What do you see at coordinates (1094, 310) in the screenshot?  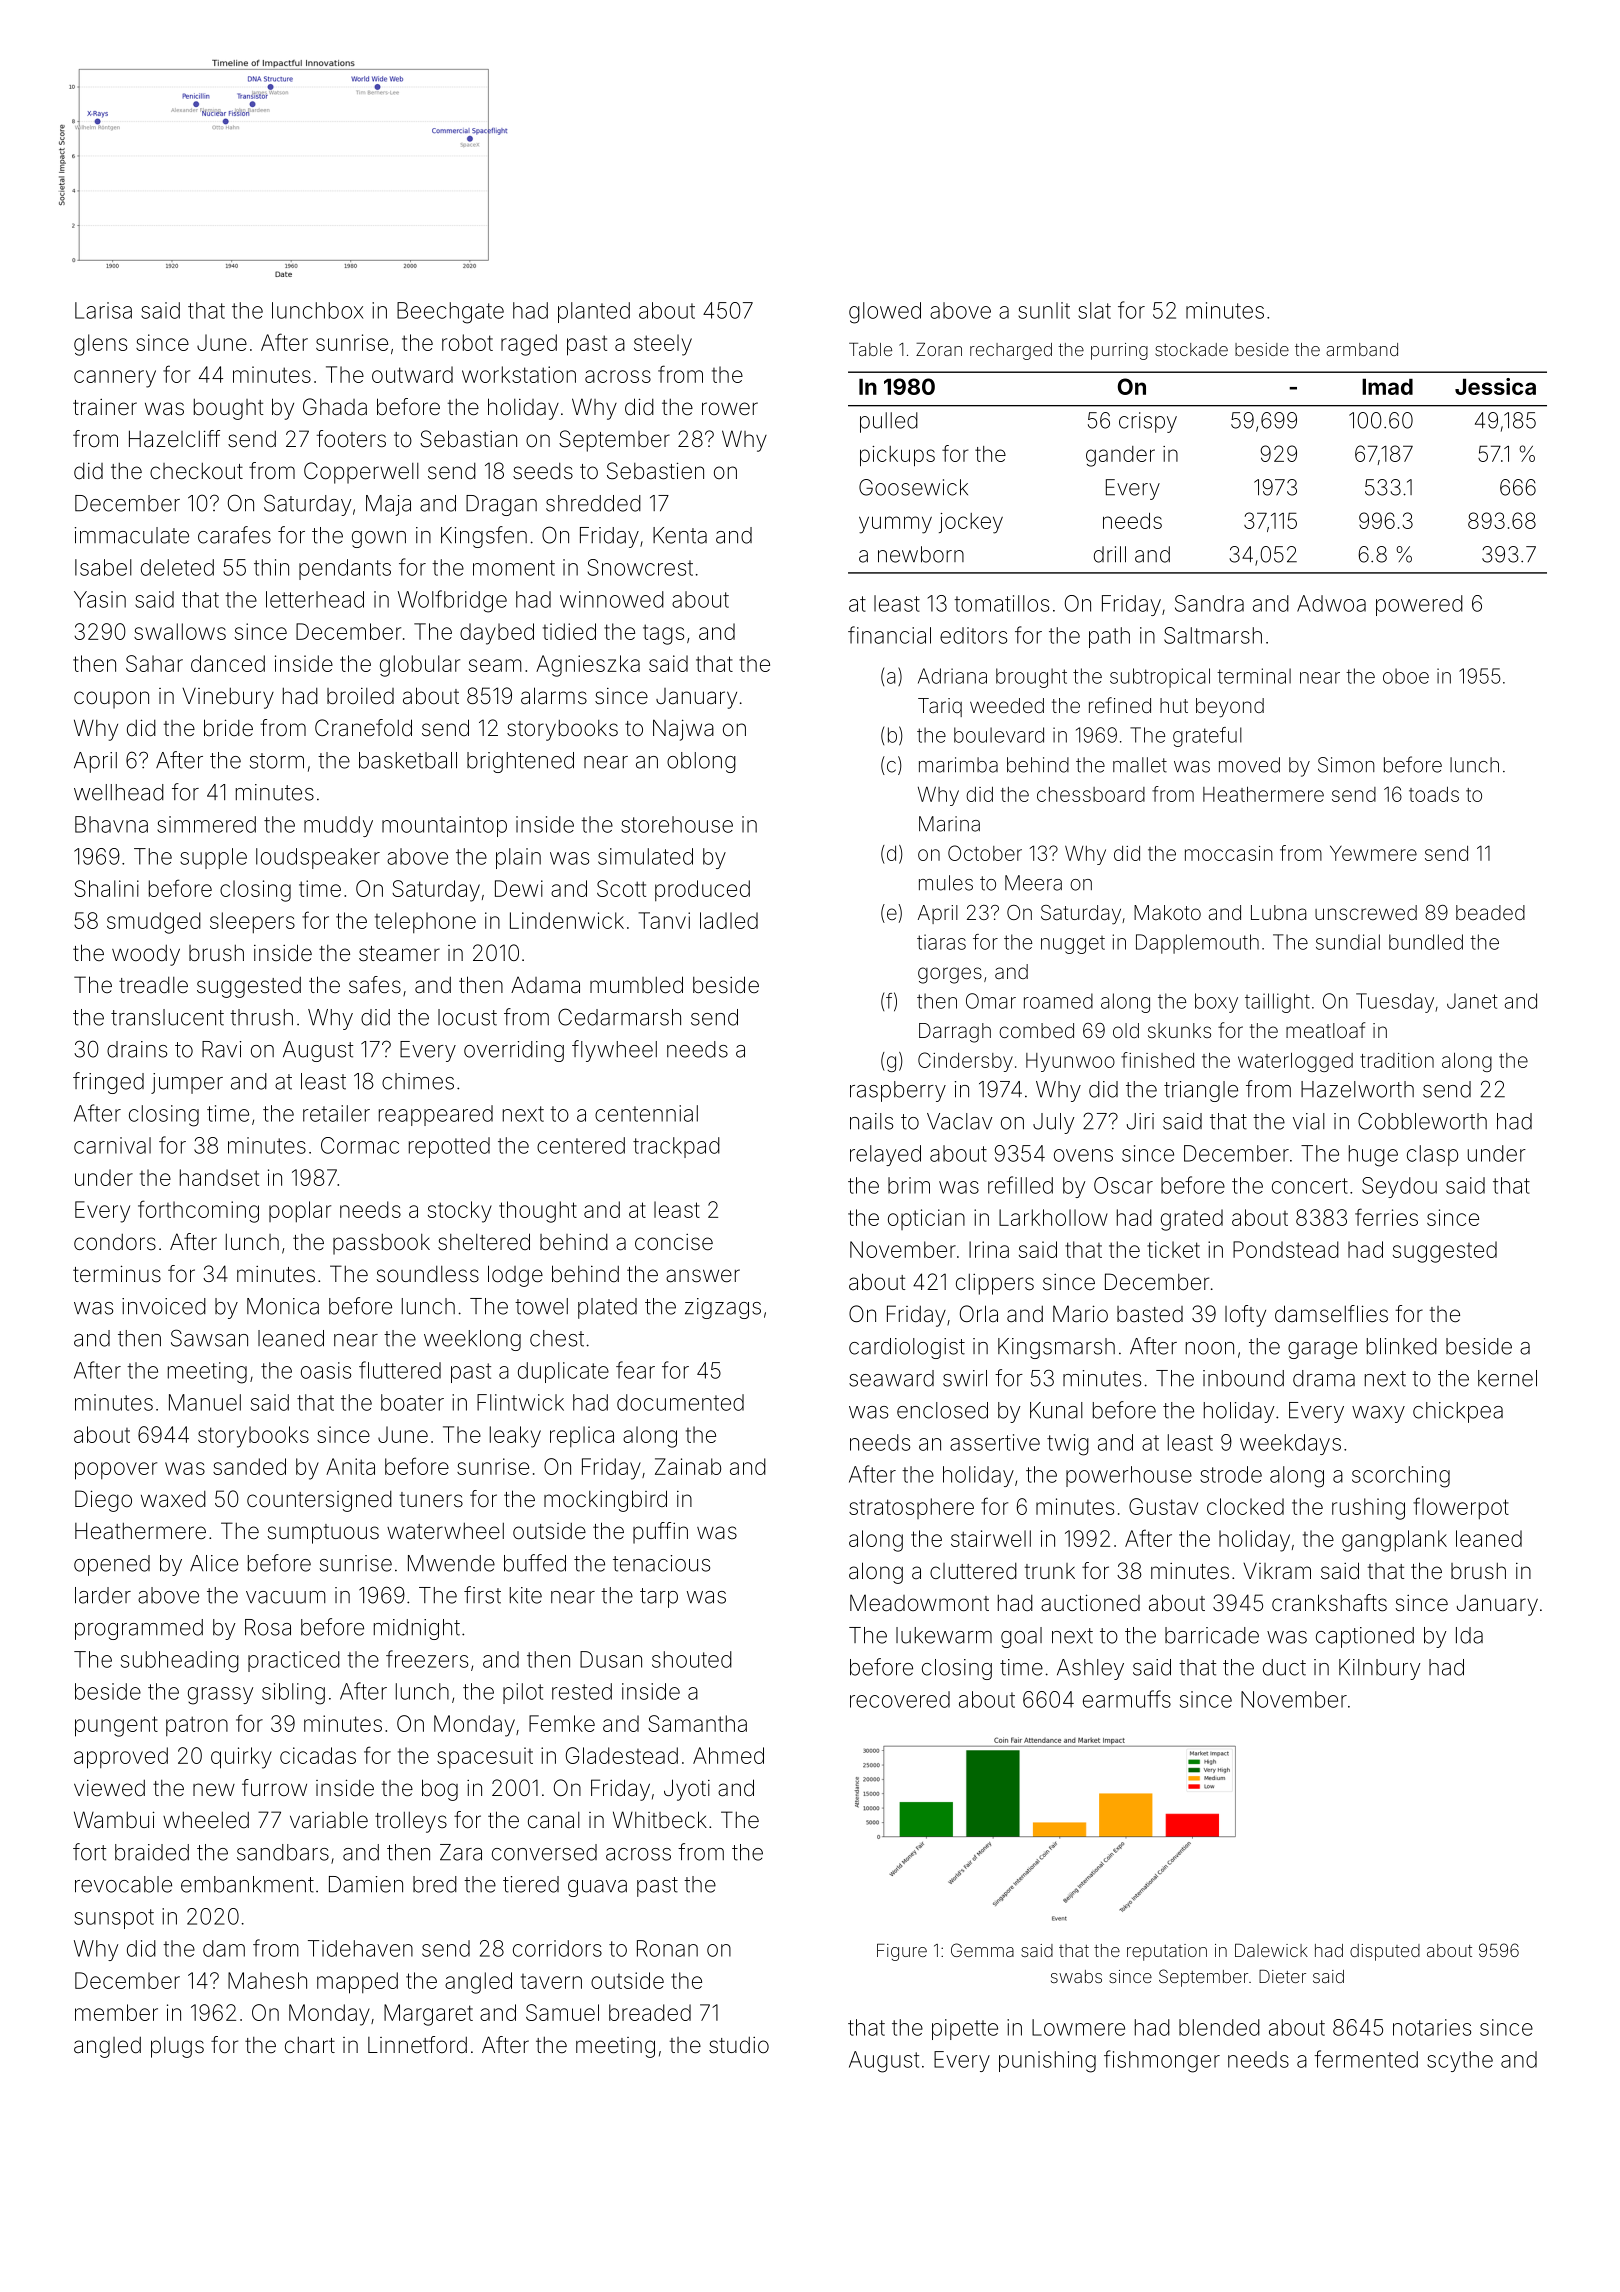 I see `slat` at bounding box center [1094, 310].
